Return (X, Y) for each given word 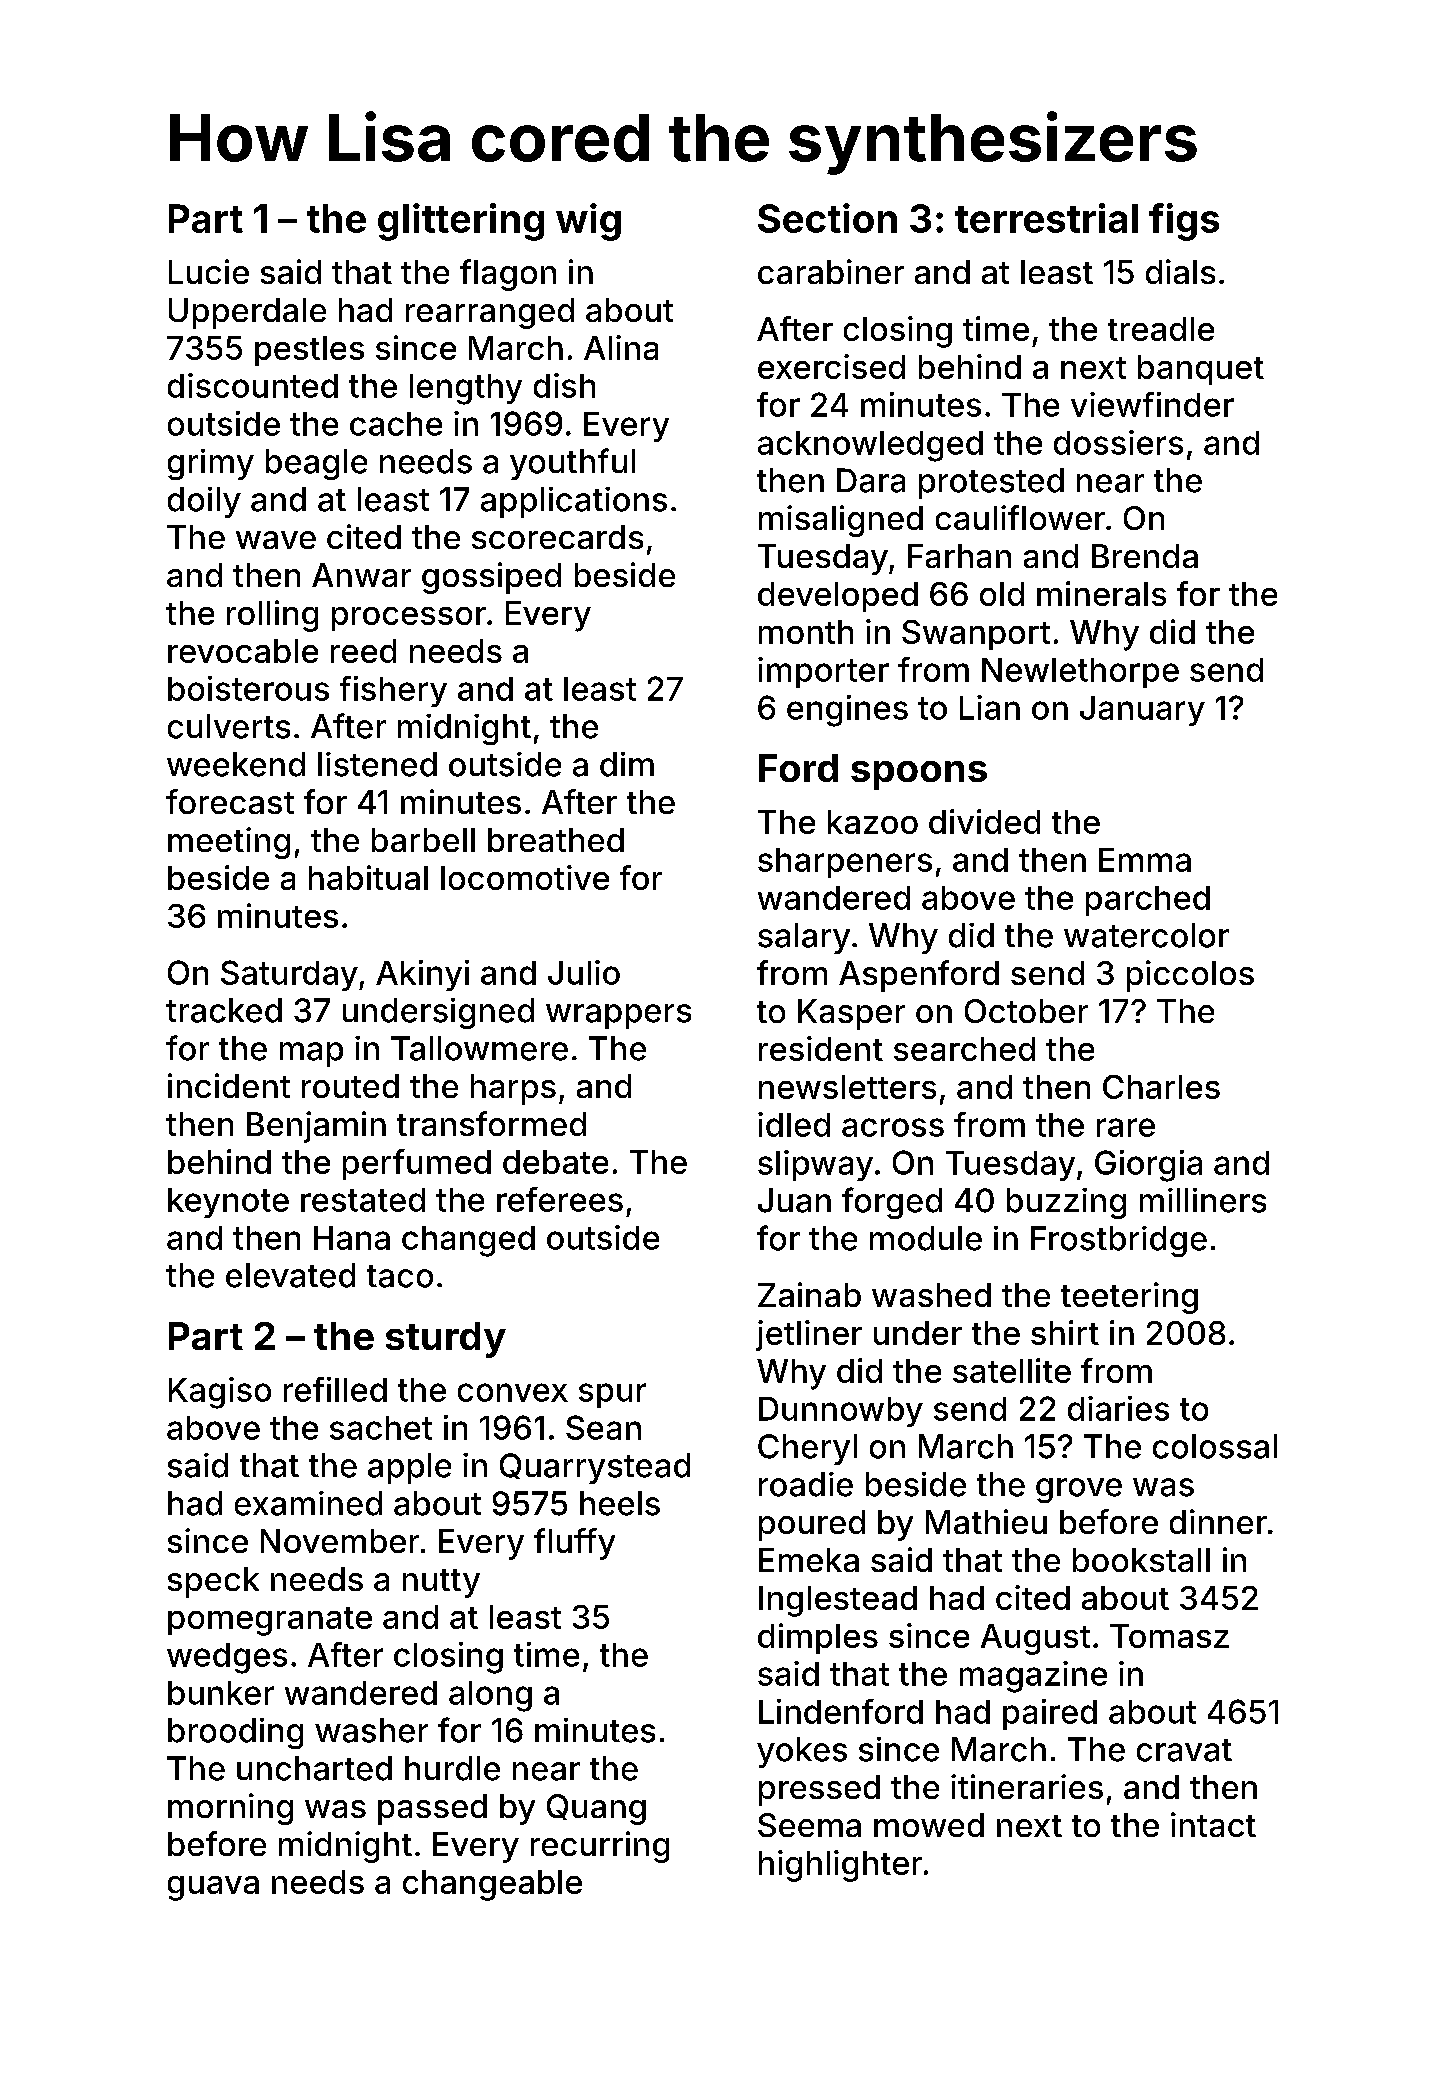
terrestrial (1046, 218)
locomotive (525, 877)
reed (363, 651)
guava (213, 1888)
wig (588, 222)
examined (308, 1503)
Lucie (209, 271)
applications (574, 502)
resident (821, 1048)
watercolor (1146, 935)
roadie (806, 1484)
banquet (1201, 370)
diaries (1118, 1408)
